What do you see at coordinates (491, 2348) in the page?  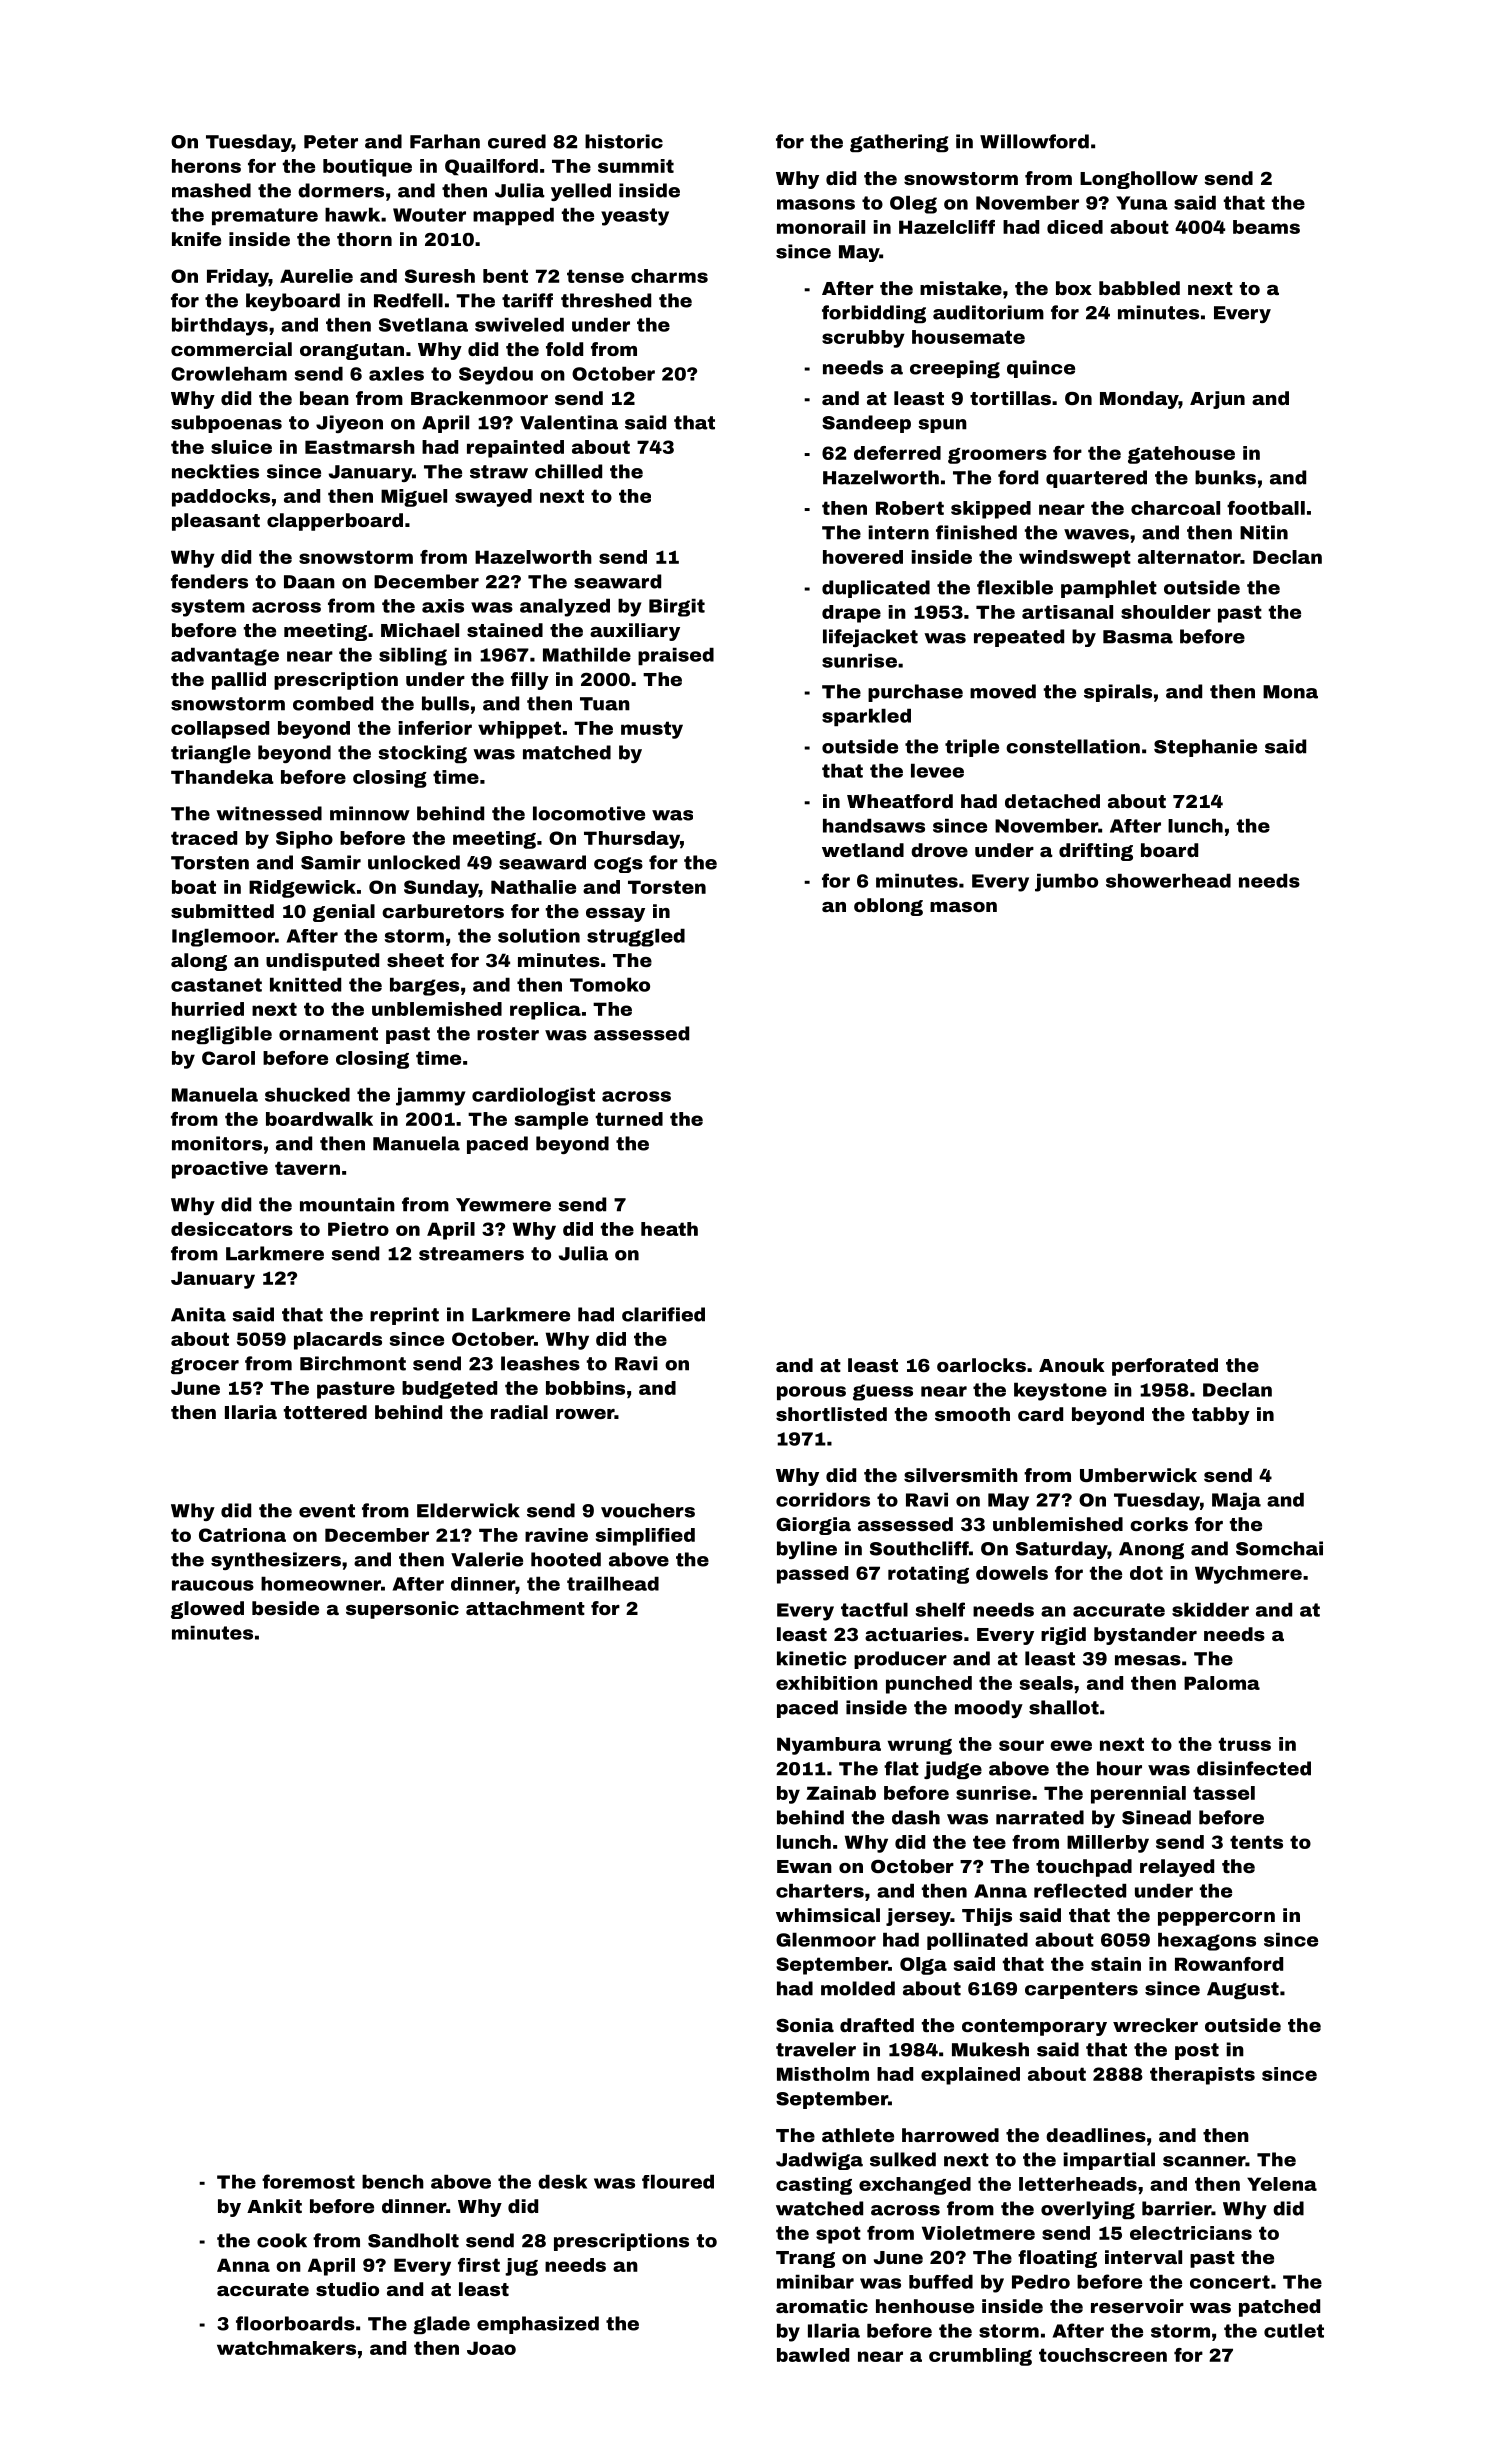 I see `Joao` at bounding box center [491, 2348].
